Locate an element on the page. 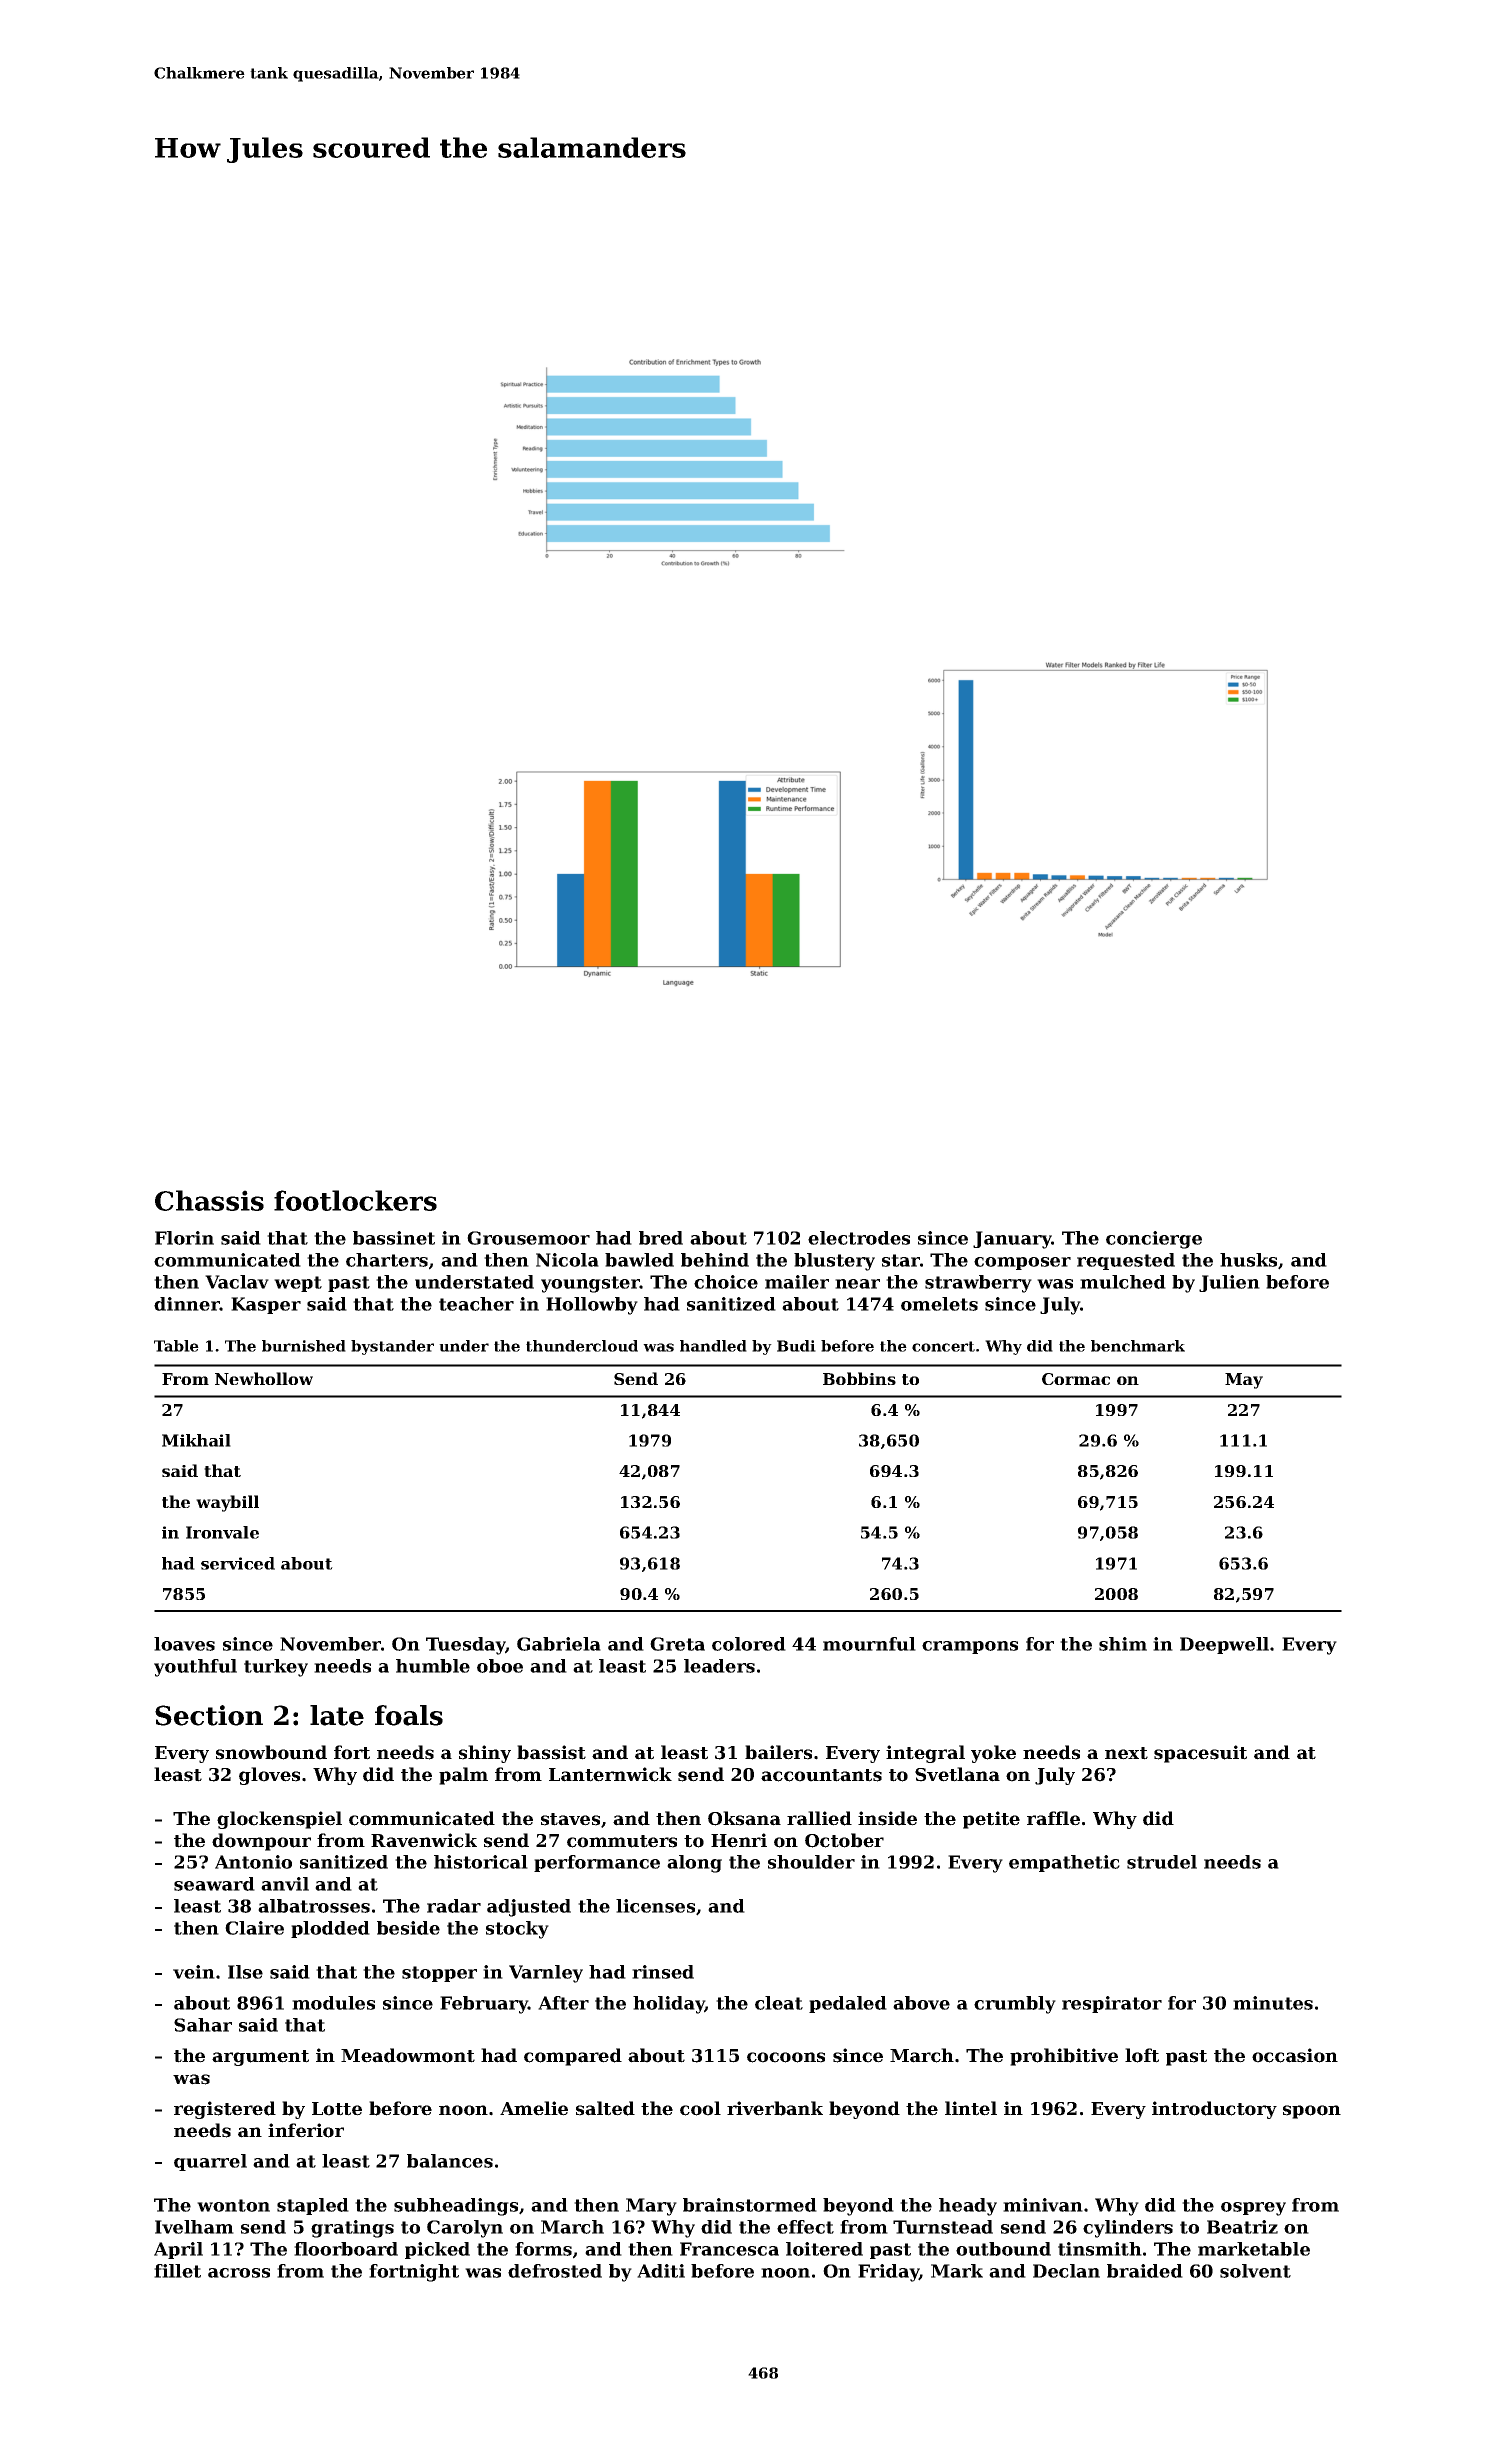 This page has width=1496, height=2464. Meadowmont is located at coordinates (408, 2055).
